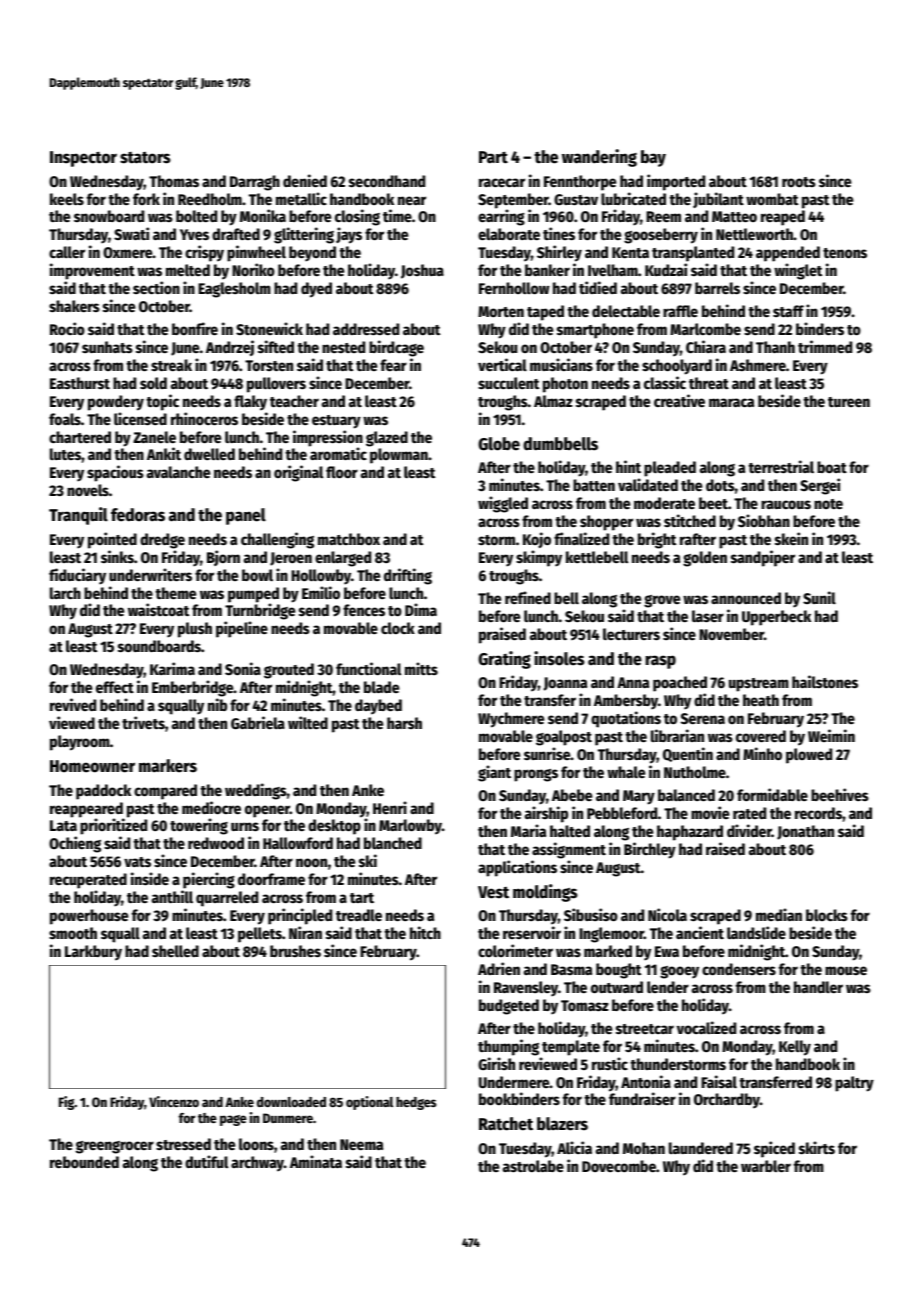  What do you see at coordinates (67, 1103) in the screenshot?
I see `Fig` at bounding box center [67, 1103].
